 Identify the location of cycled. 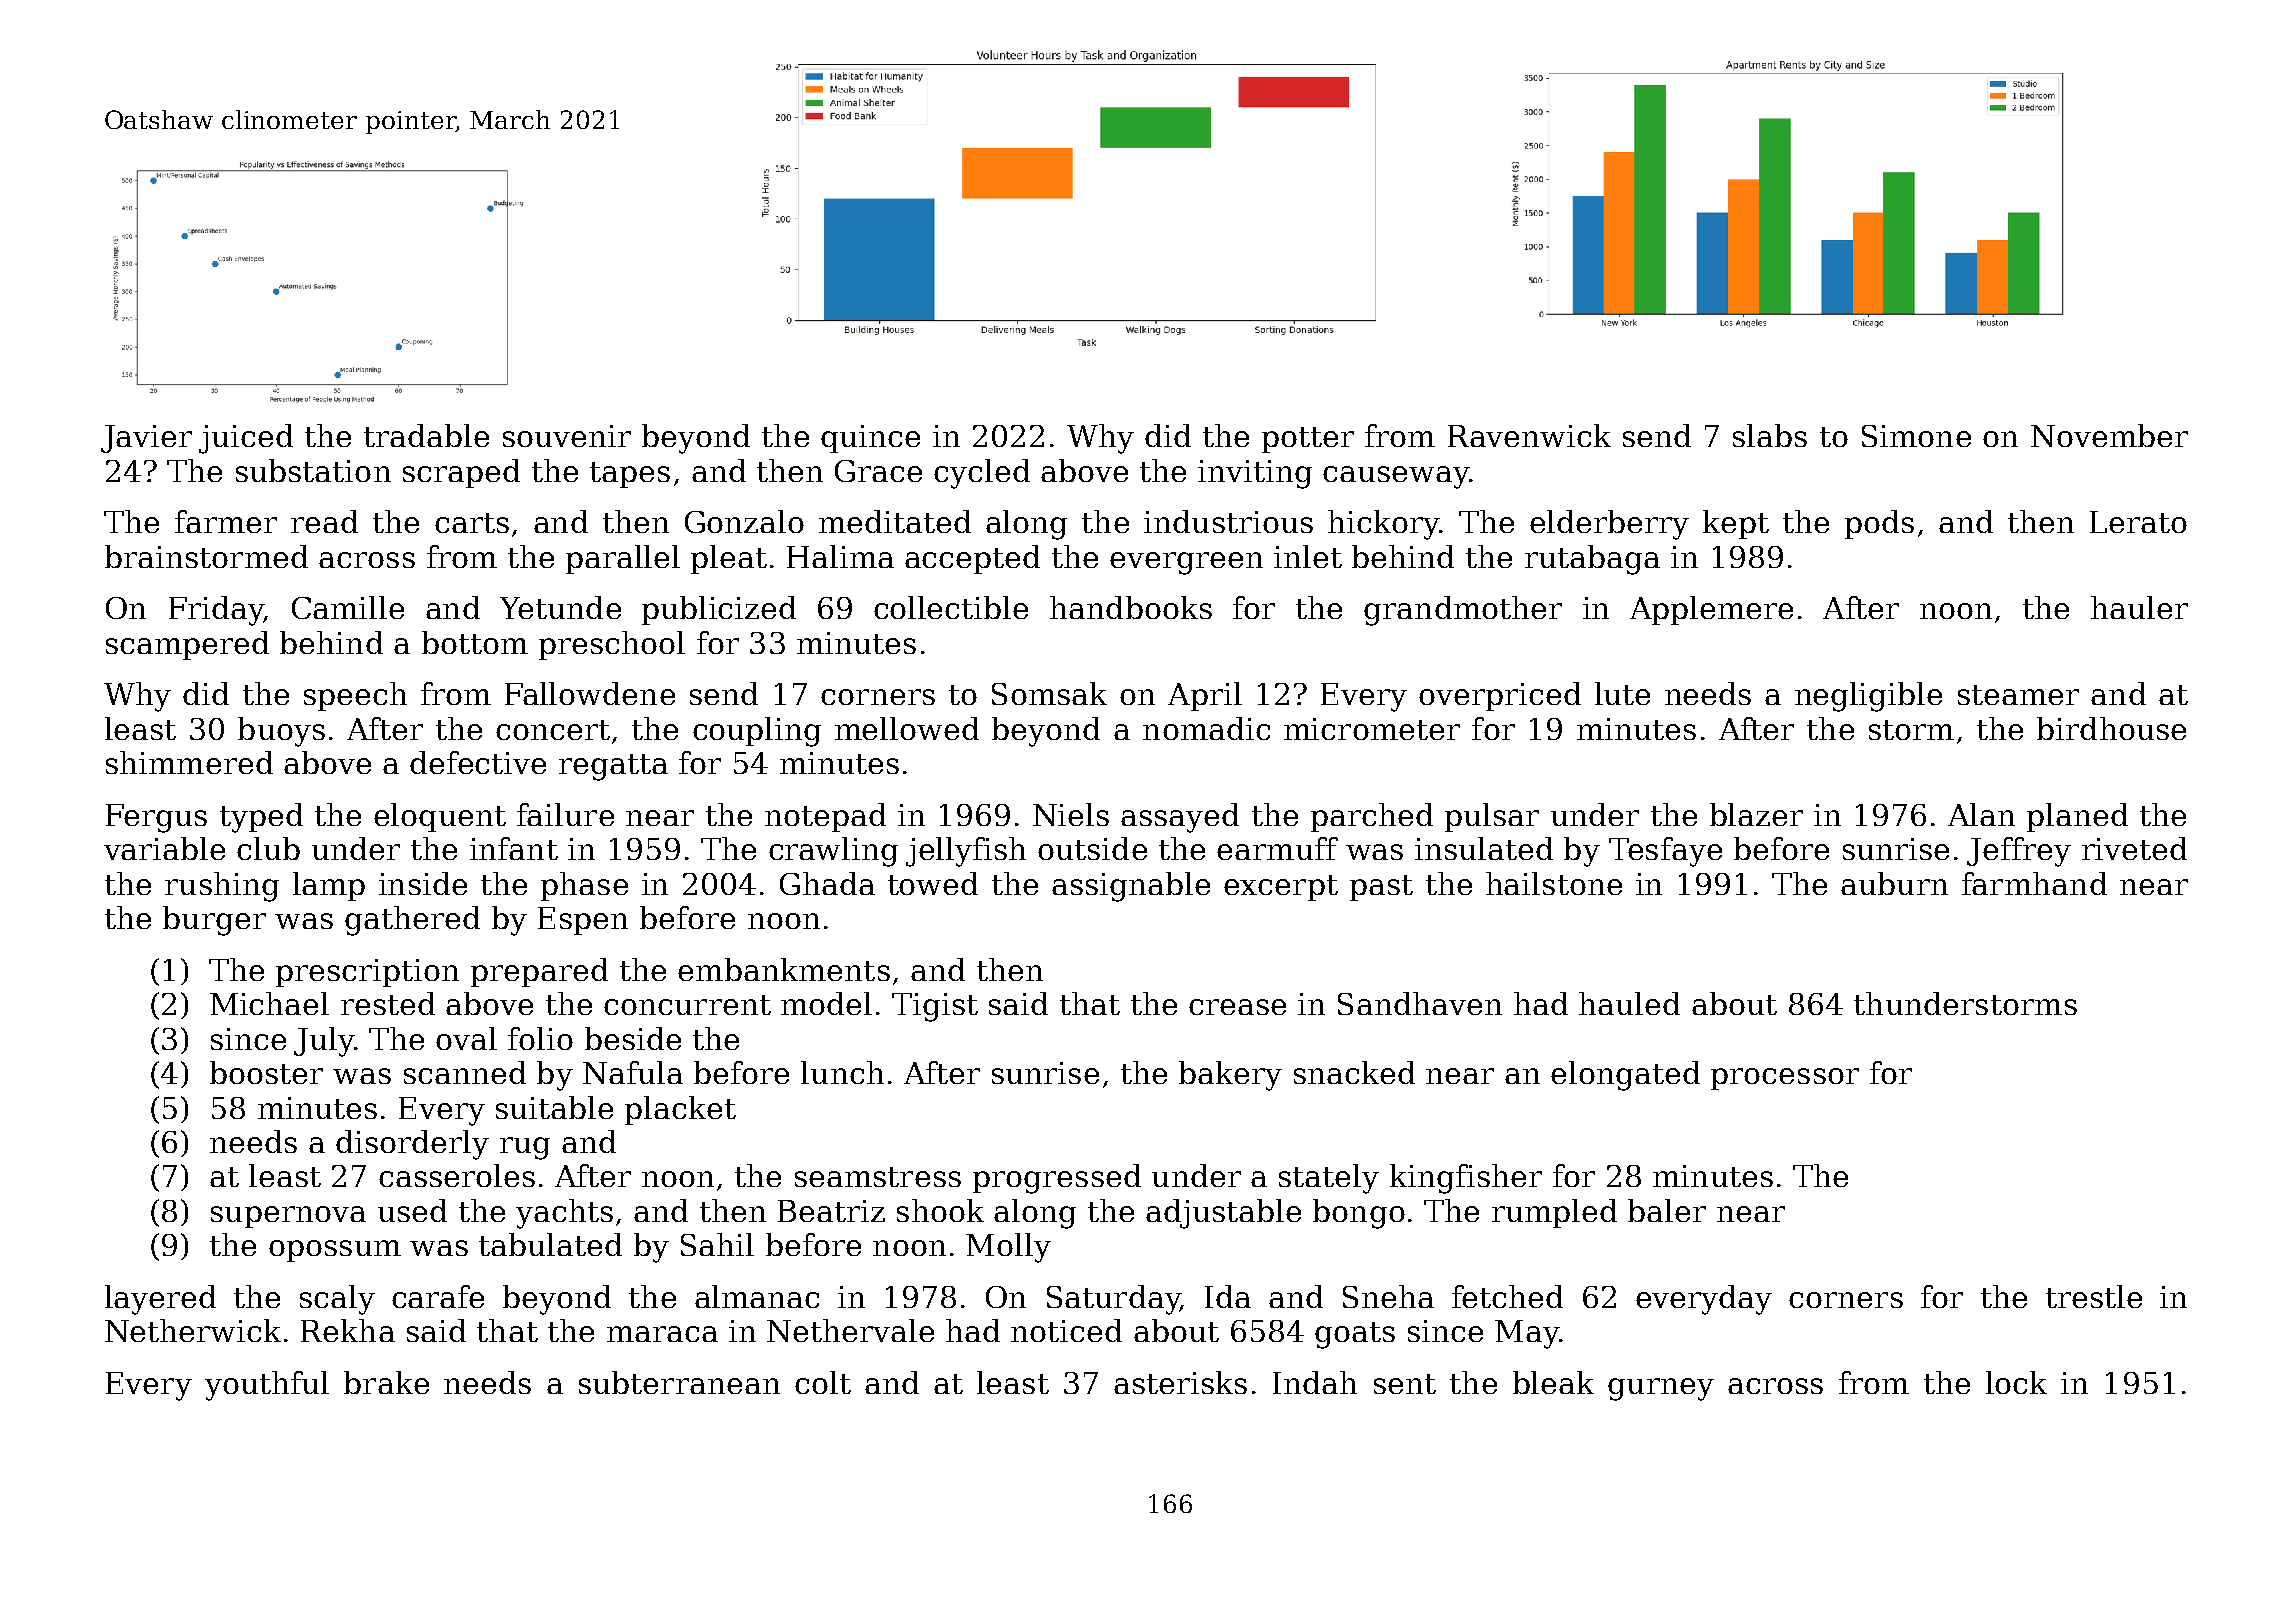
(982, 474).
